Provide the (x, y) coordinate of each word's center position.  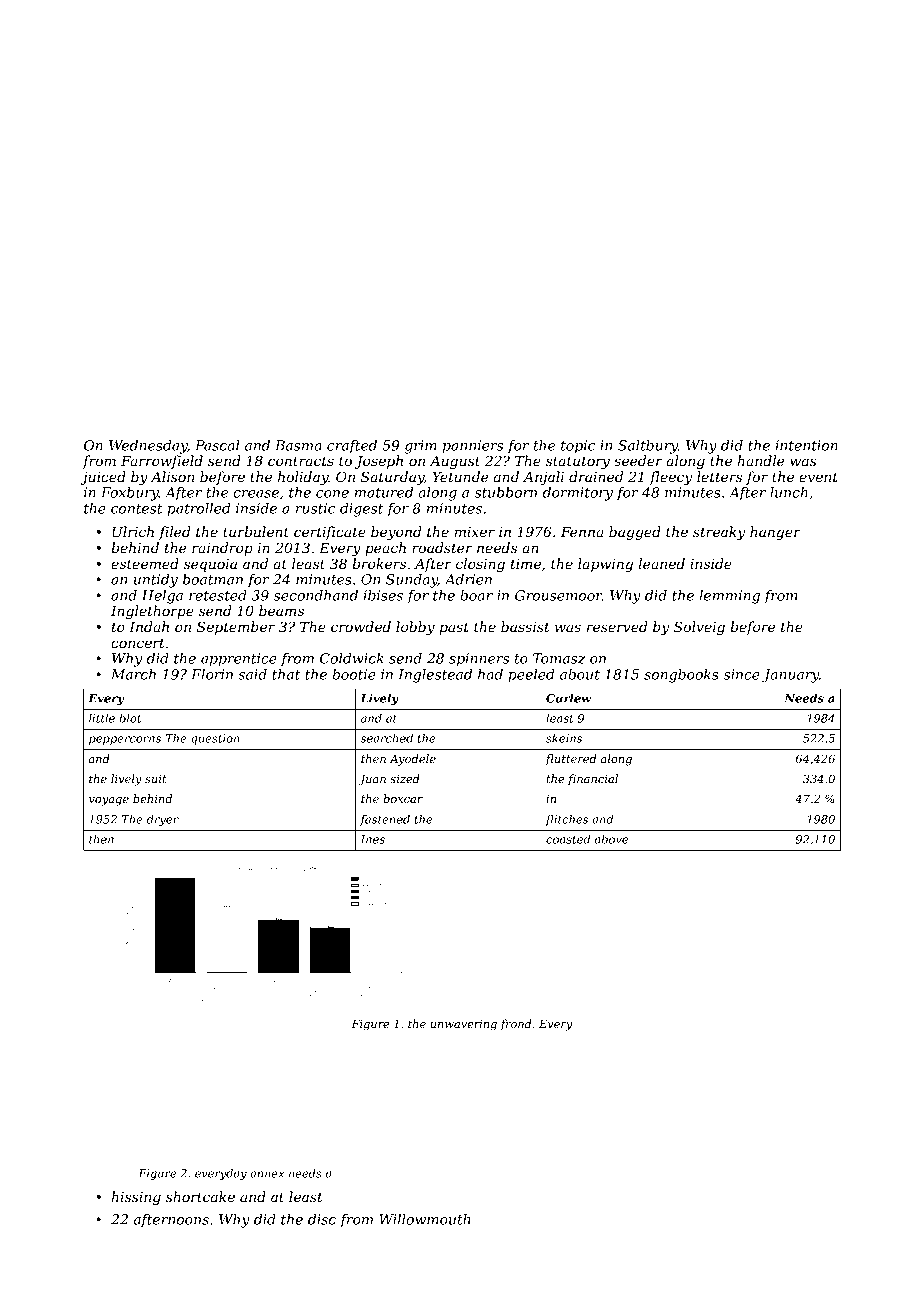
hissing (136, 1198)
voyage (109, 801)
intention (807, 445)
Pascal (217, 445)
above (611, 839)
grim (421, 447)
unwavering (464, 1025)
